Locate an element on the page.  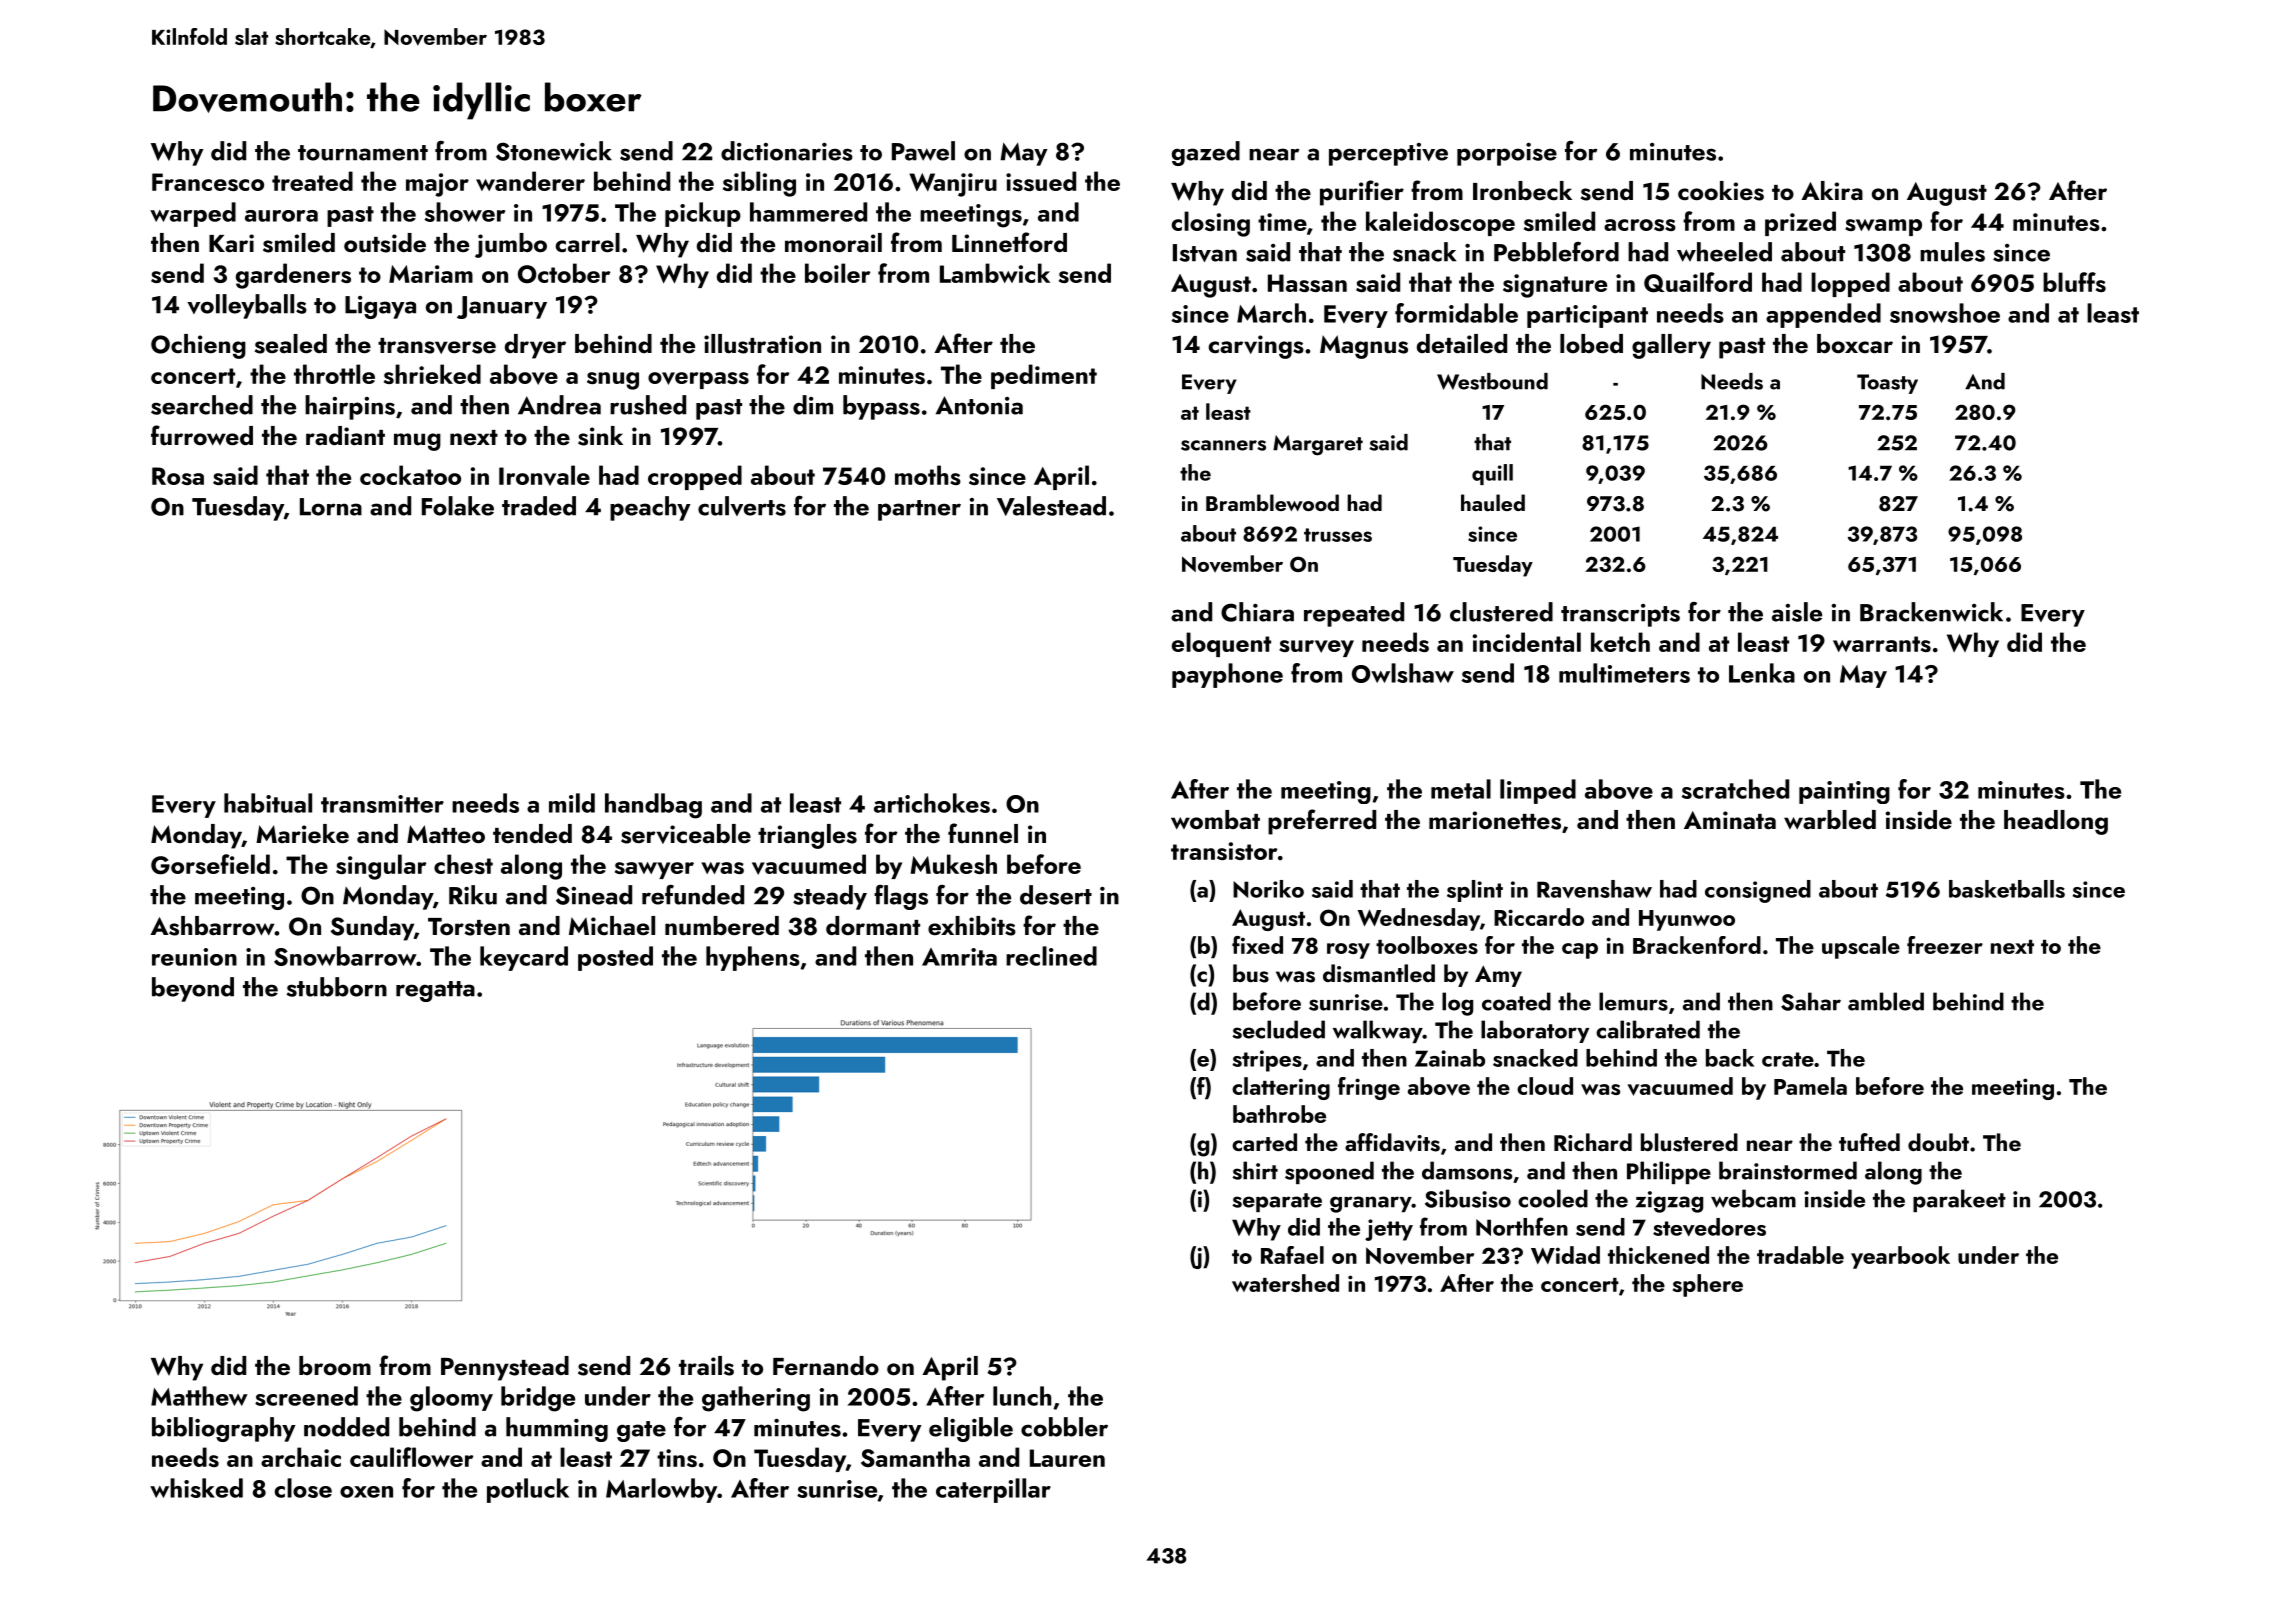
humming is located at coordinates (557, 1429).
